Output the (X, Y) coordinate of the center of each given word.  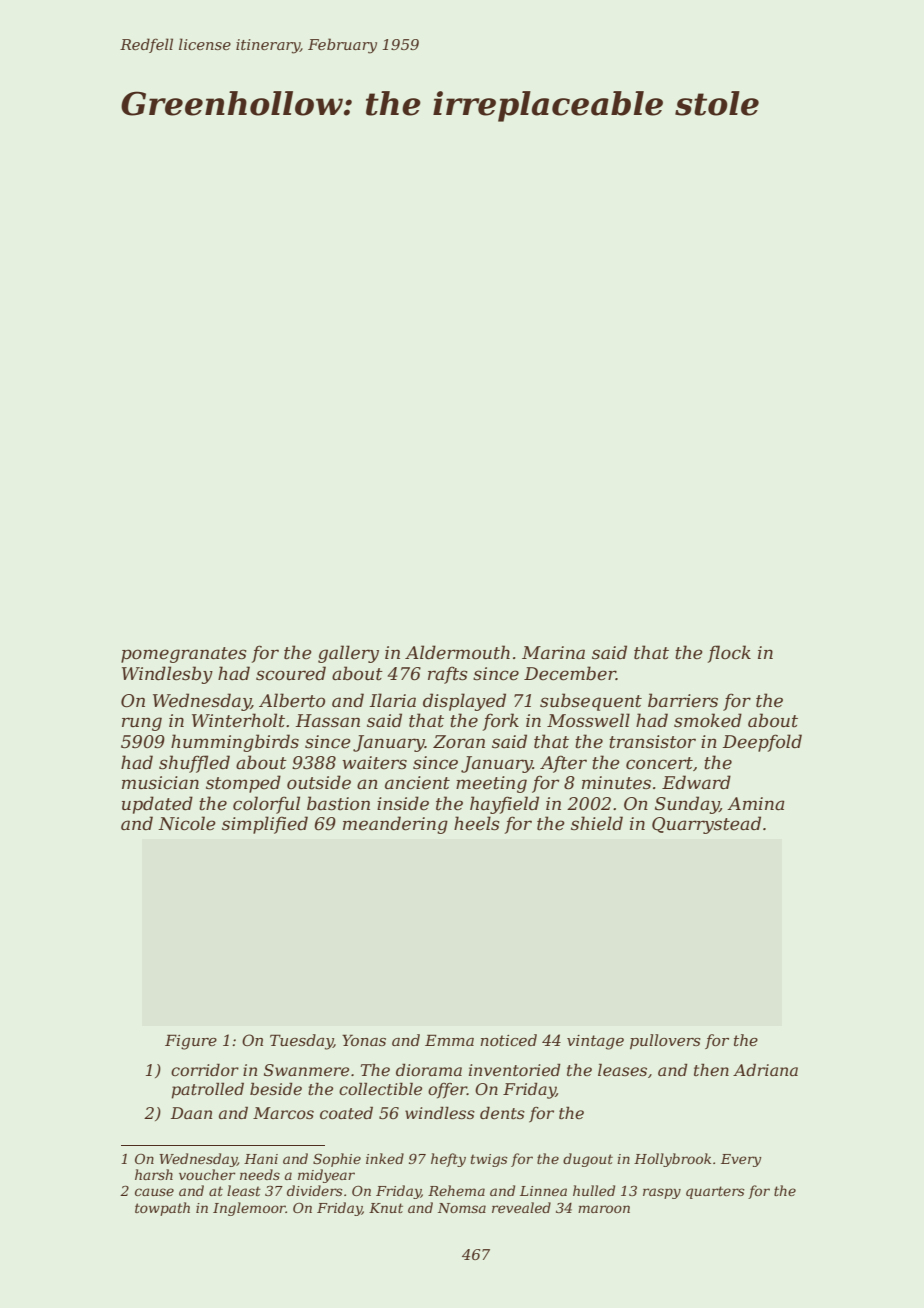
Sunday (687, 805)
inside (403, 803)
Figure (191, 1042)
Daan (191, 1113)
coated (346, 1112)
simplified (265, 825)
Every (741, 1160)
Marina (553, 652)
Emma (449, 1040)
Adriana (765, 1069)
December (570, 673)
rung (142, 724)
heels (477, 823)
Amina (755, 803)
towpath (162, 1209)
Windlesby (167, 675)
